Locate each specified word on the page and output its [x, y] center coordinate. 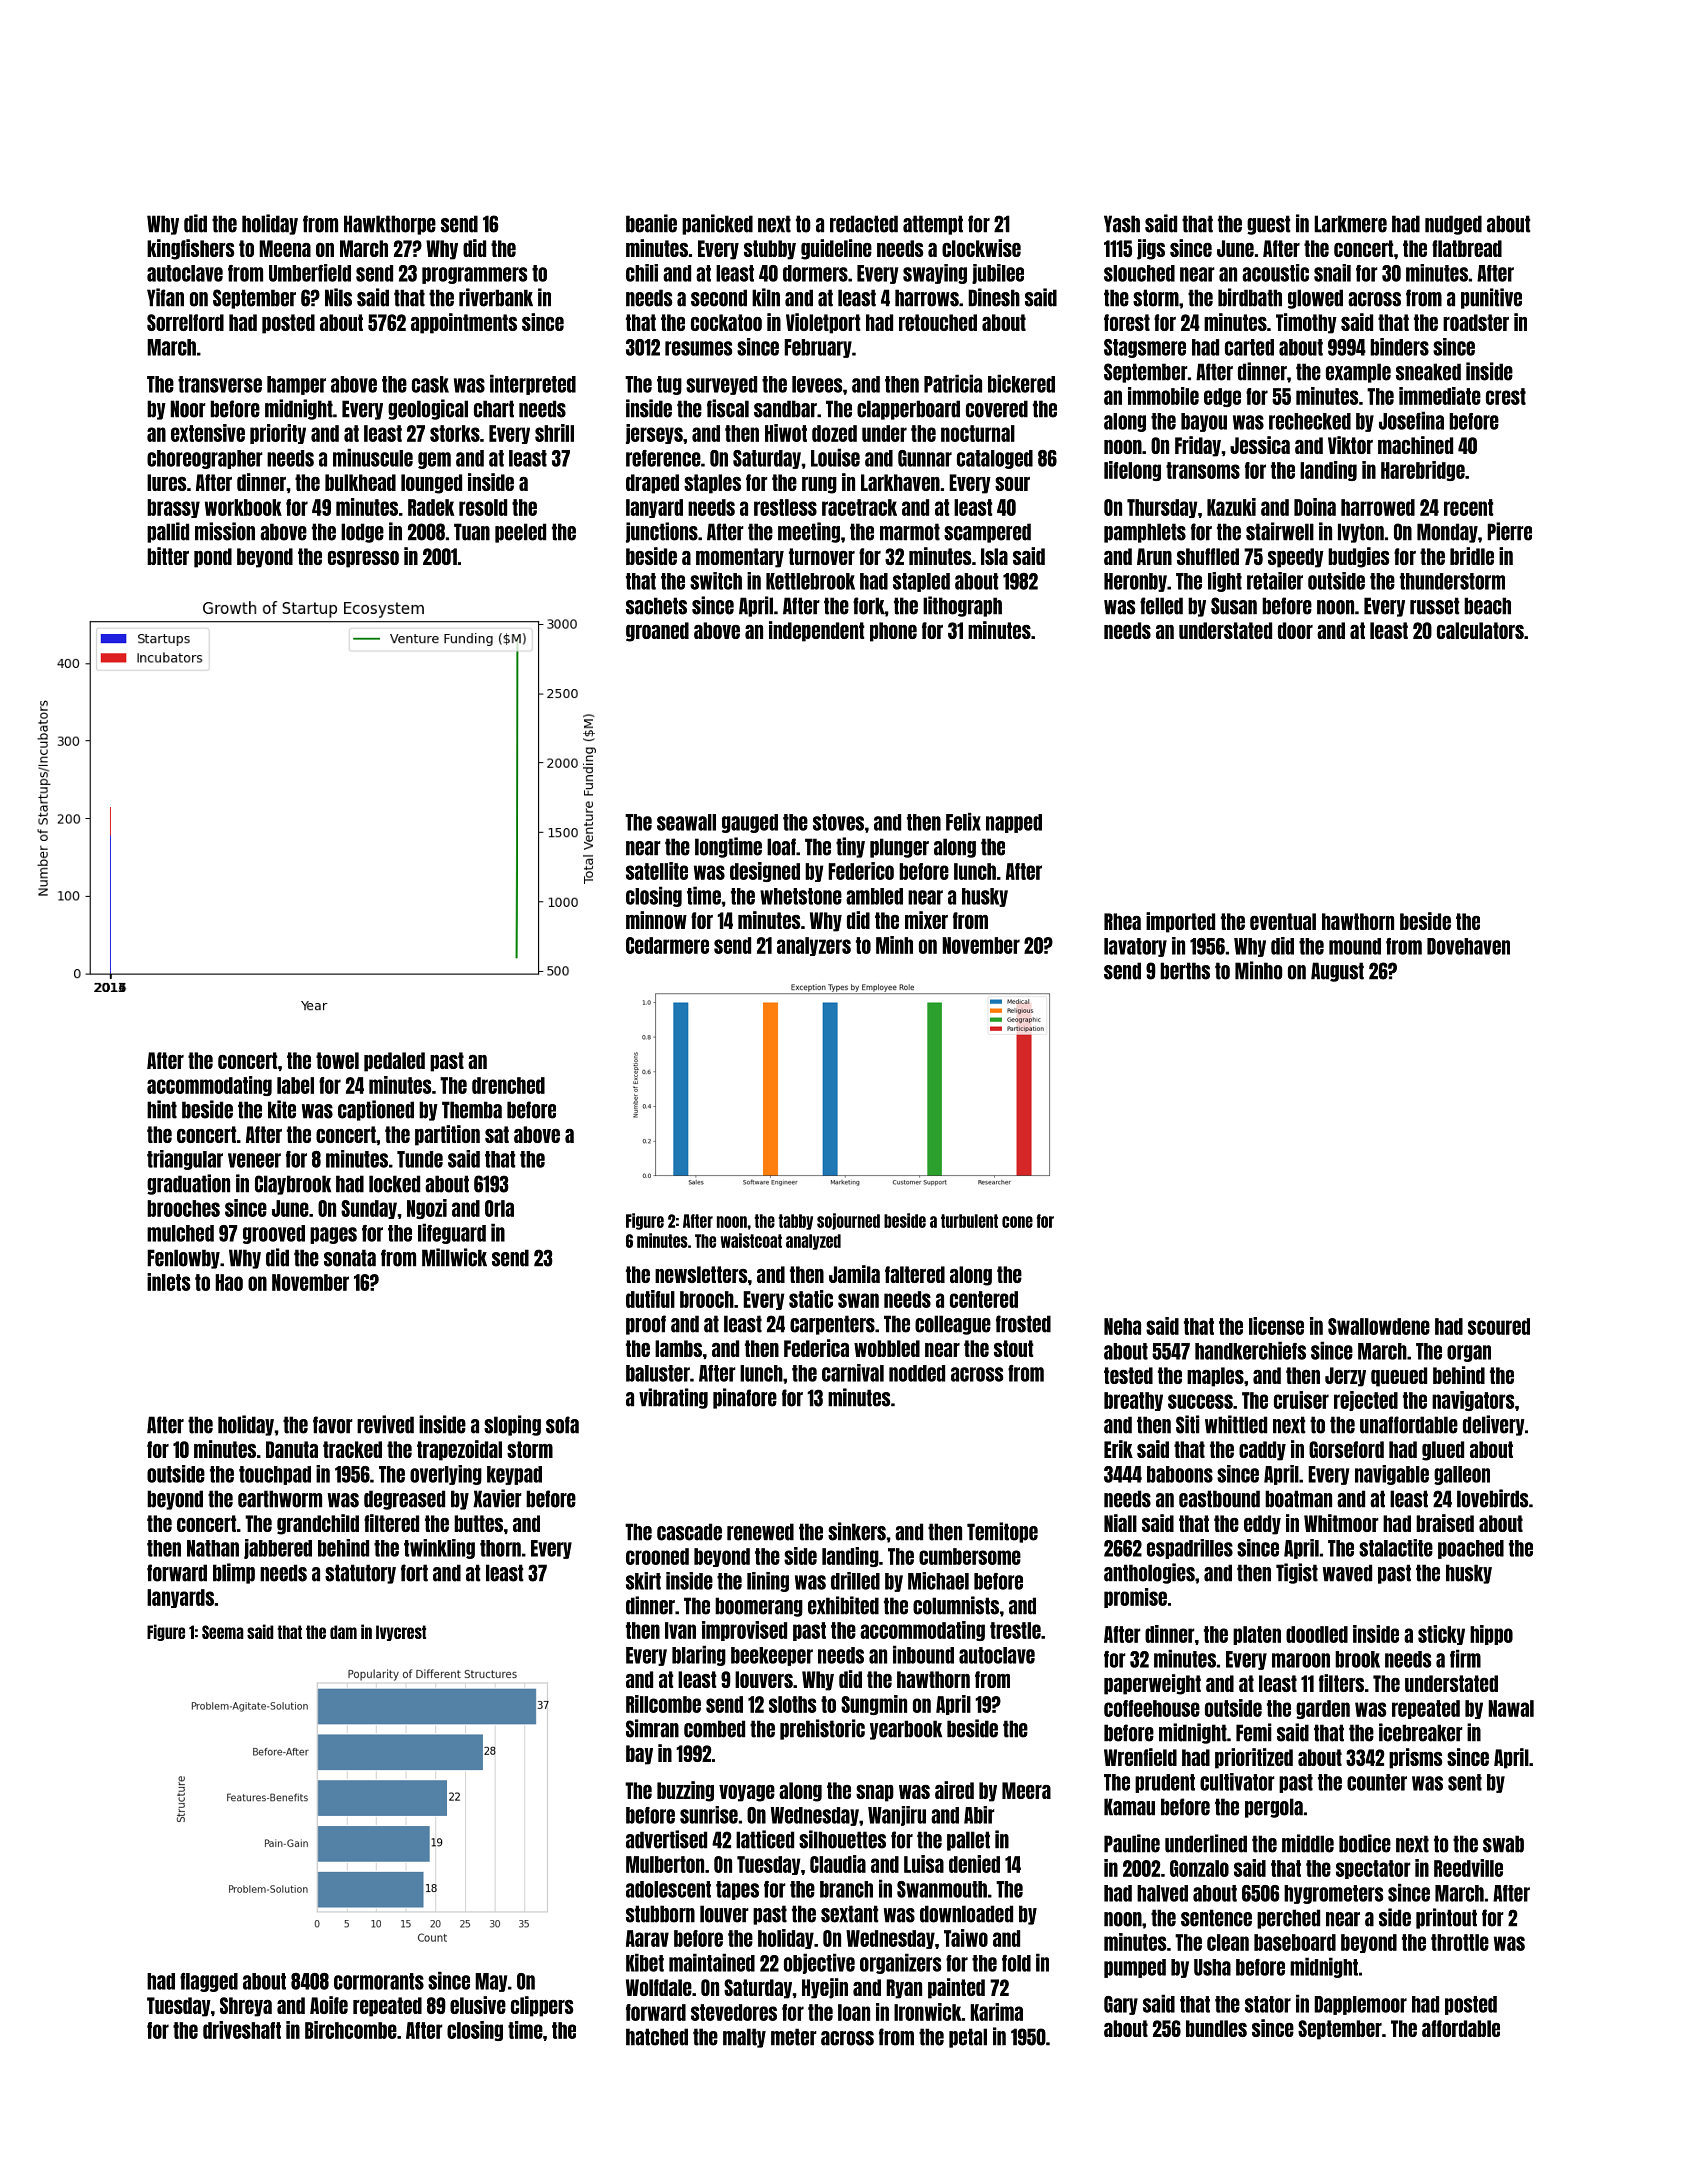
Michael [938, 1581]
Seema [223, 1632]
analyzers [814, 946]
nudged [1453, 225]
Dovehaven [1468, 946]
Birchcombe [351, 2030]
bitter [168, 556]
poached [1471, 1549]
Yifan [165, 297]
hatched [657, 2037]
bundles [1216, 2028]
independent [816, 631]
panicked [717, 224]
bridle [1472, 556]
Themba [472, 1110]
